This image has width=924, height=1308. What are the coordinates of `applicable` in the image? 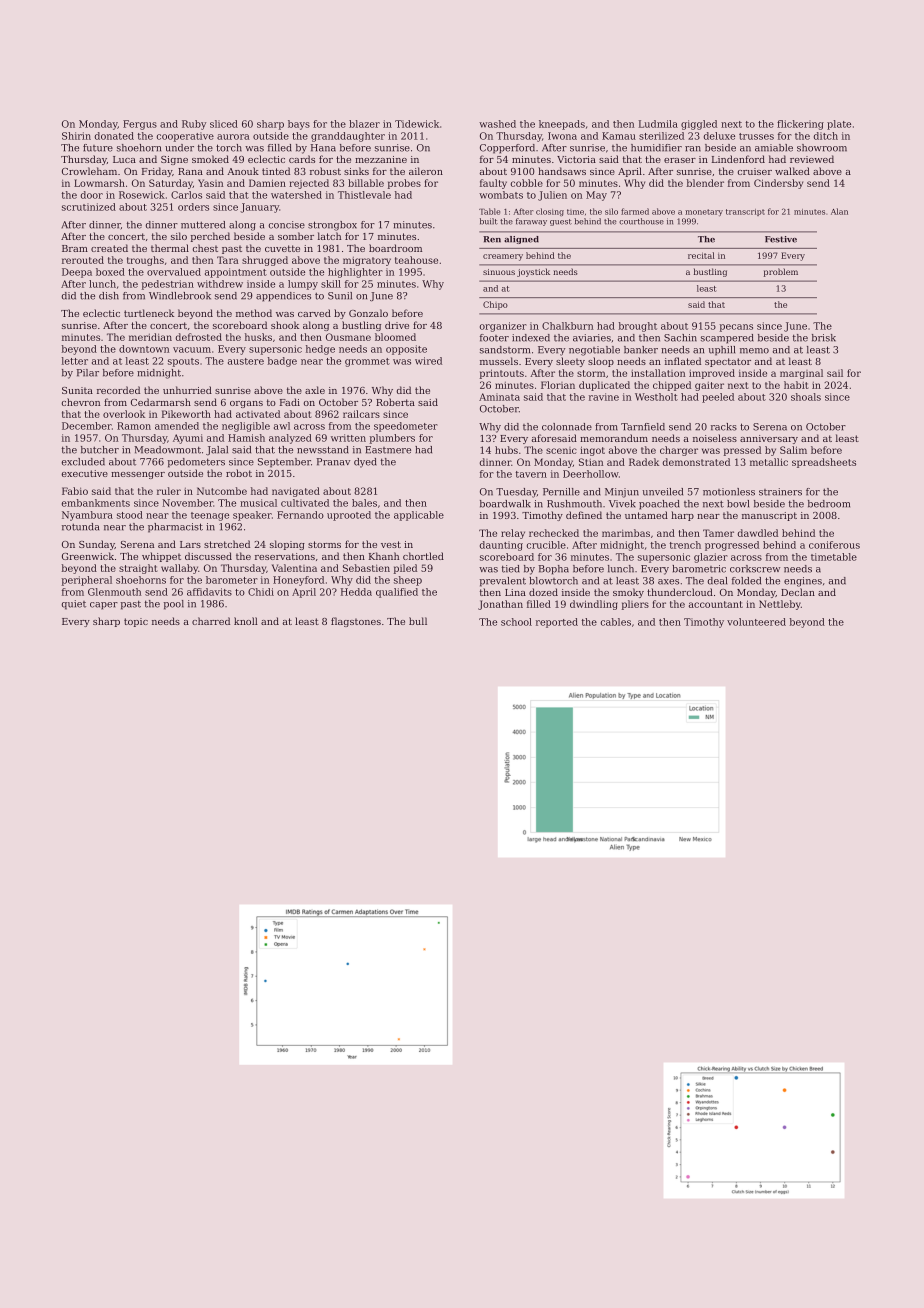 It's located at (419, 516).
